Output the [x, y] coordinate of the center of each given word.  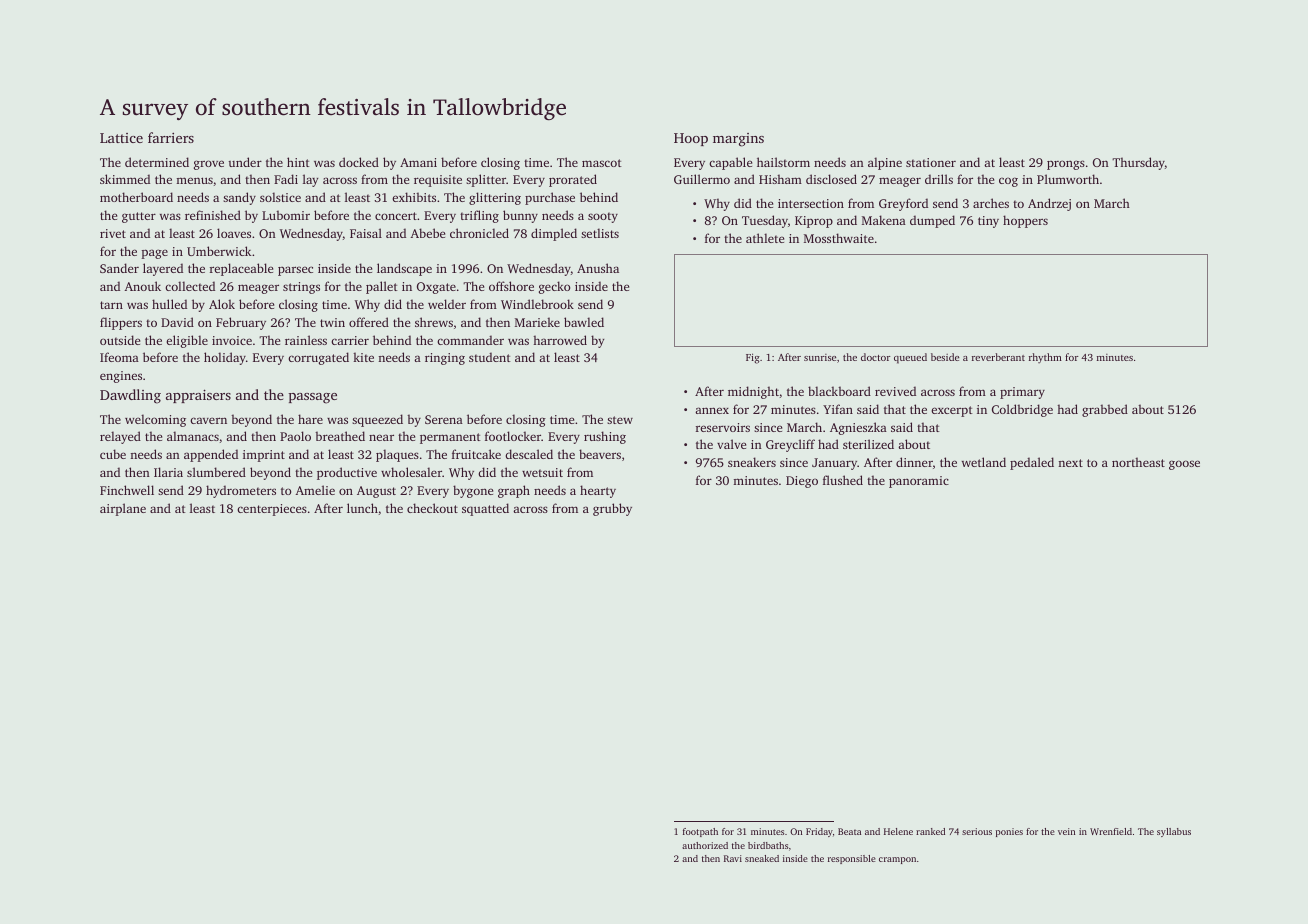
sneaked [762, 858]
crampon [897, 860]
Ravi [733, 858]
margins [738, 140]
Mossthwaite [839, 238]
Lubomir [286, 215]
